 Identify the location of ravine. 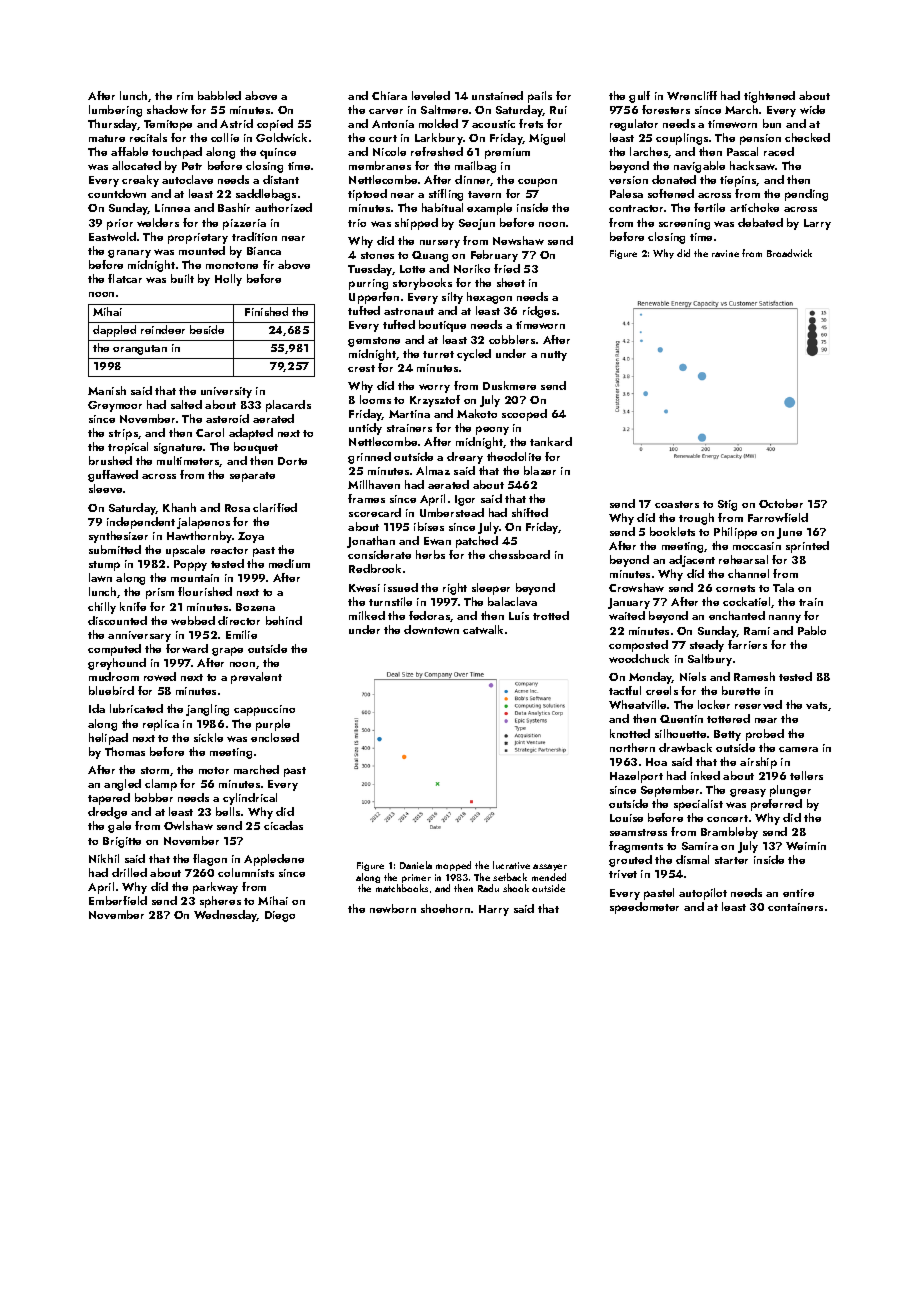
(725, 253).
